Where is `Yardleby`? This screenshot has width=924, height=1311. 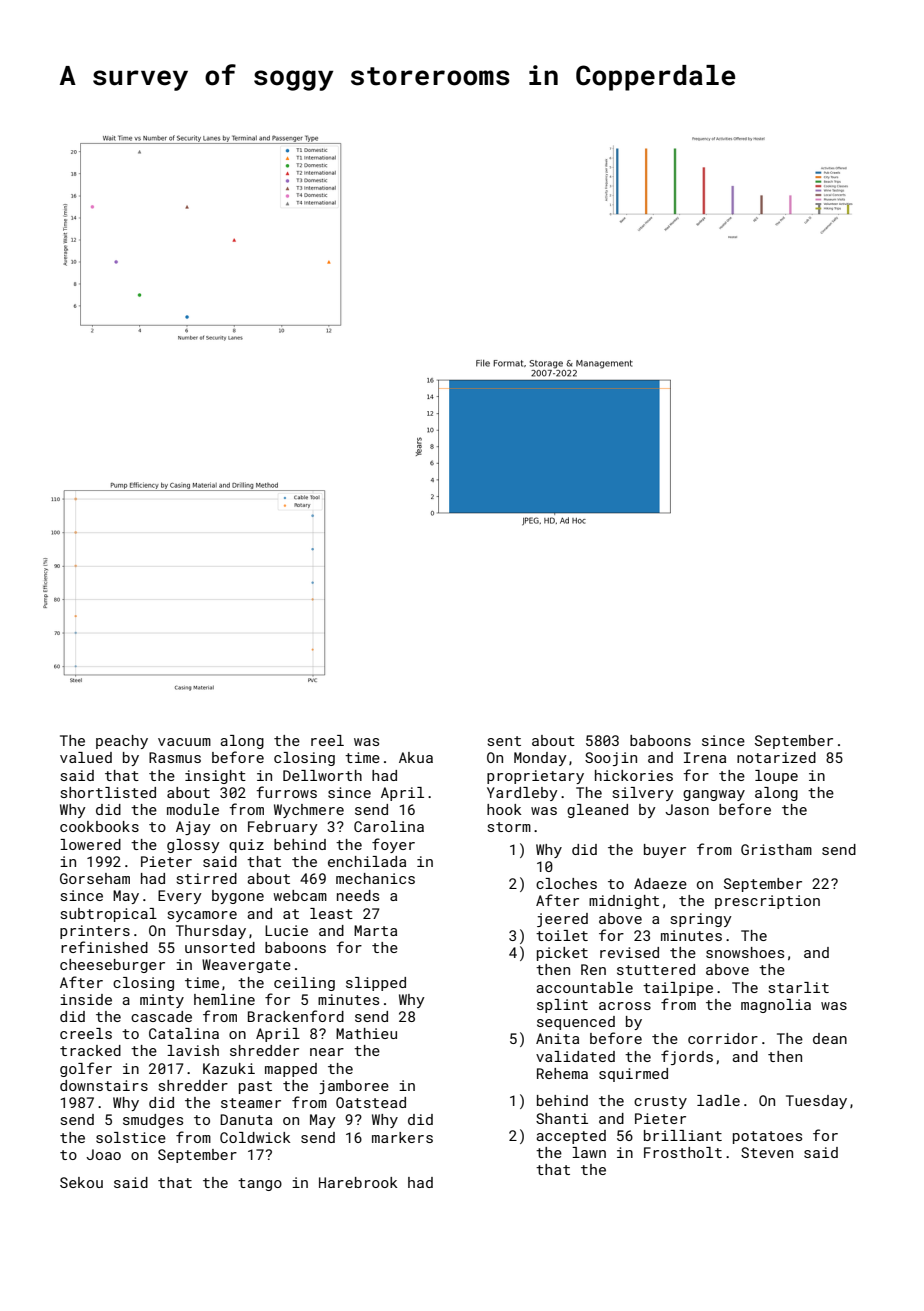
Yardleby is located at coordinates (522, 794).
